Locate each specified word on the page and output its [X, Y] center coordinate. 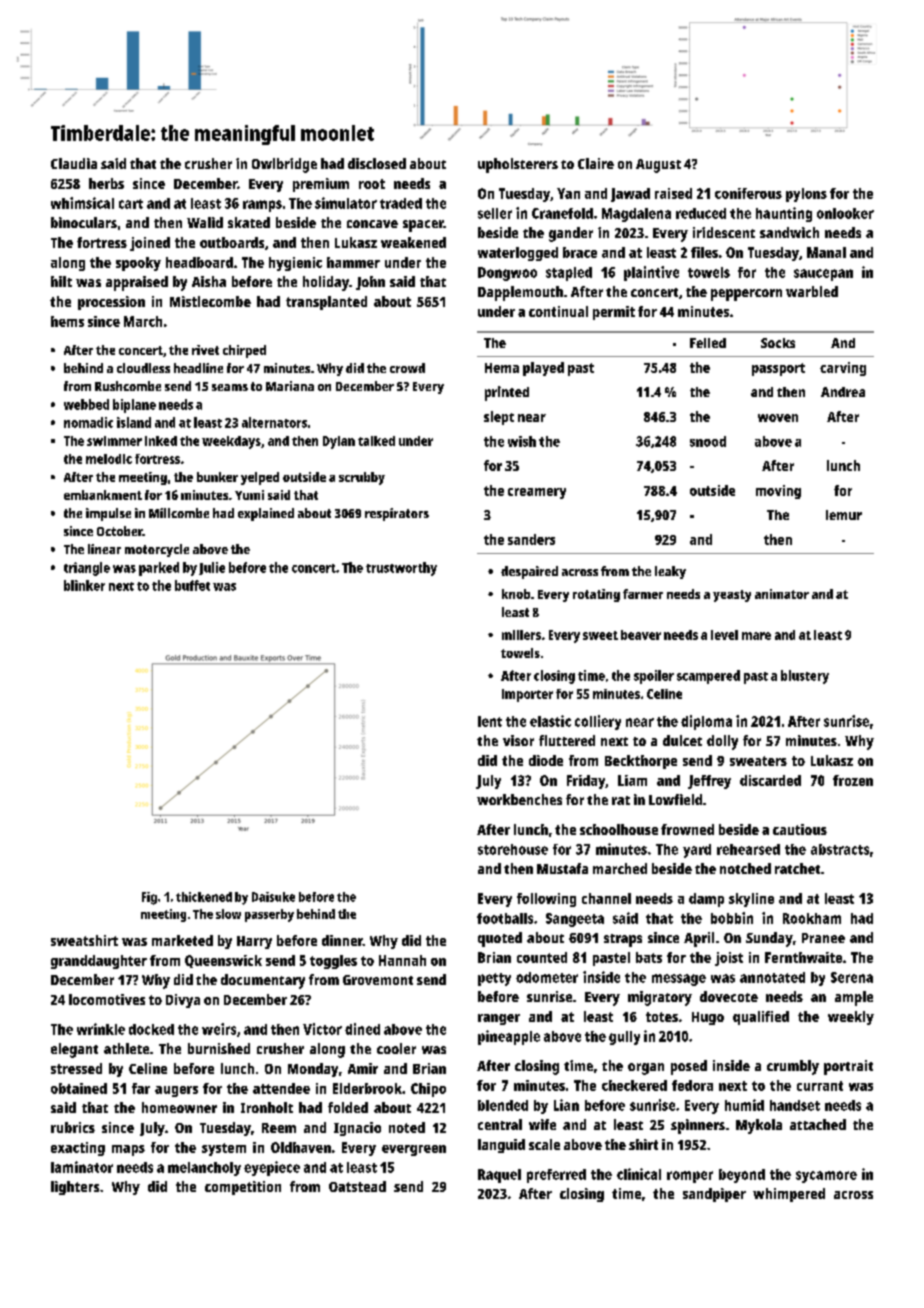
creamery [537, 493]
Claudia [74, 163]
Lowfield [675, 799]
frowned [687, 829]
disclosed [377, 163]
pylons [806, 195]
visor [518, 740]
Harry [254, 942]
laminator [82, 1167]
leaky [670, 572]
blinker [84, 585]
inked [161, 441]
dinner [342, 940]
